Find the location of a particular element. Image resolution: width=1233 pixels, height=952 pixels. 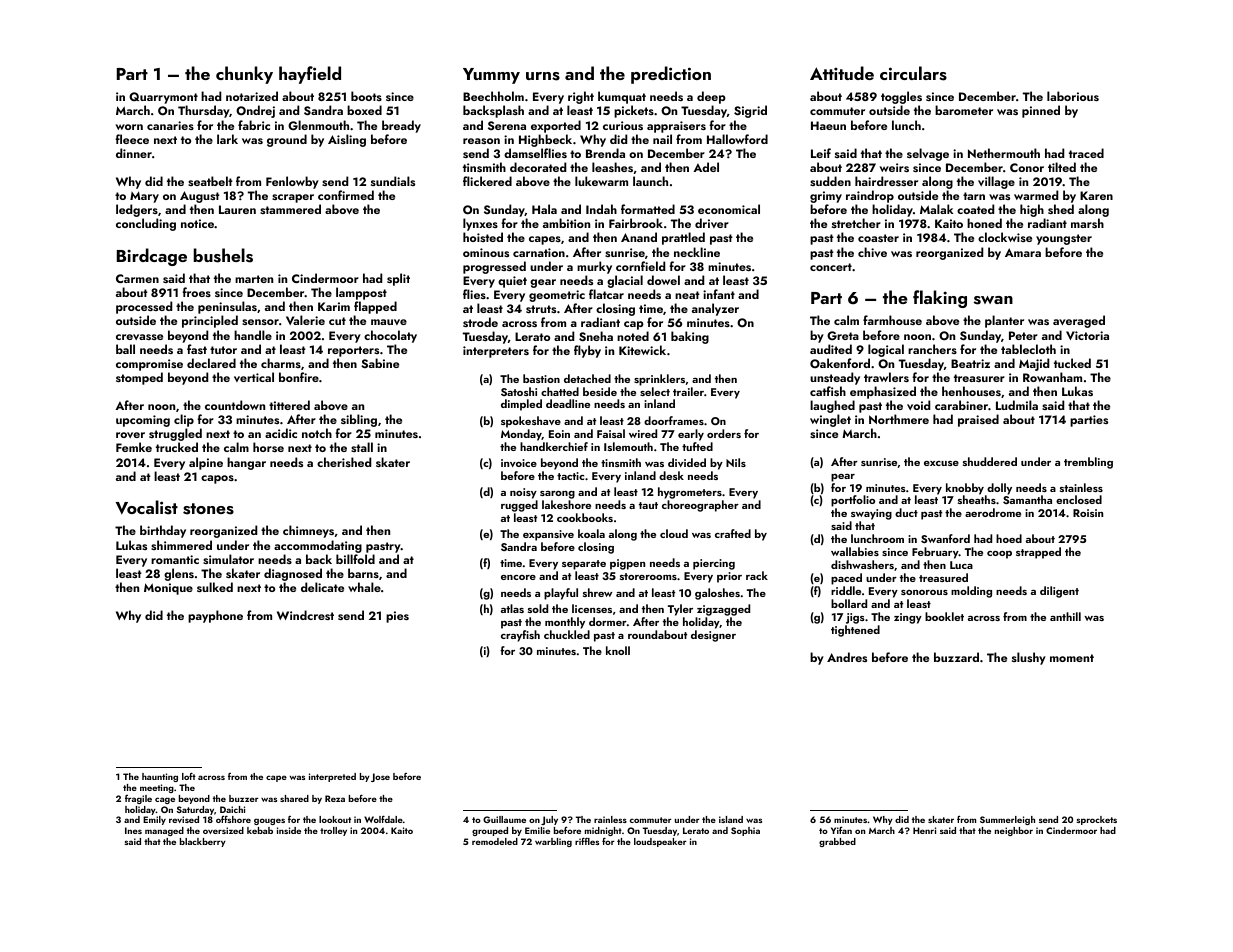

knoll is located at coordinates (618, 650).
